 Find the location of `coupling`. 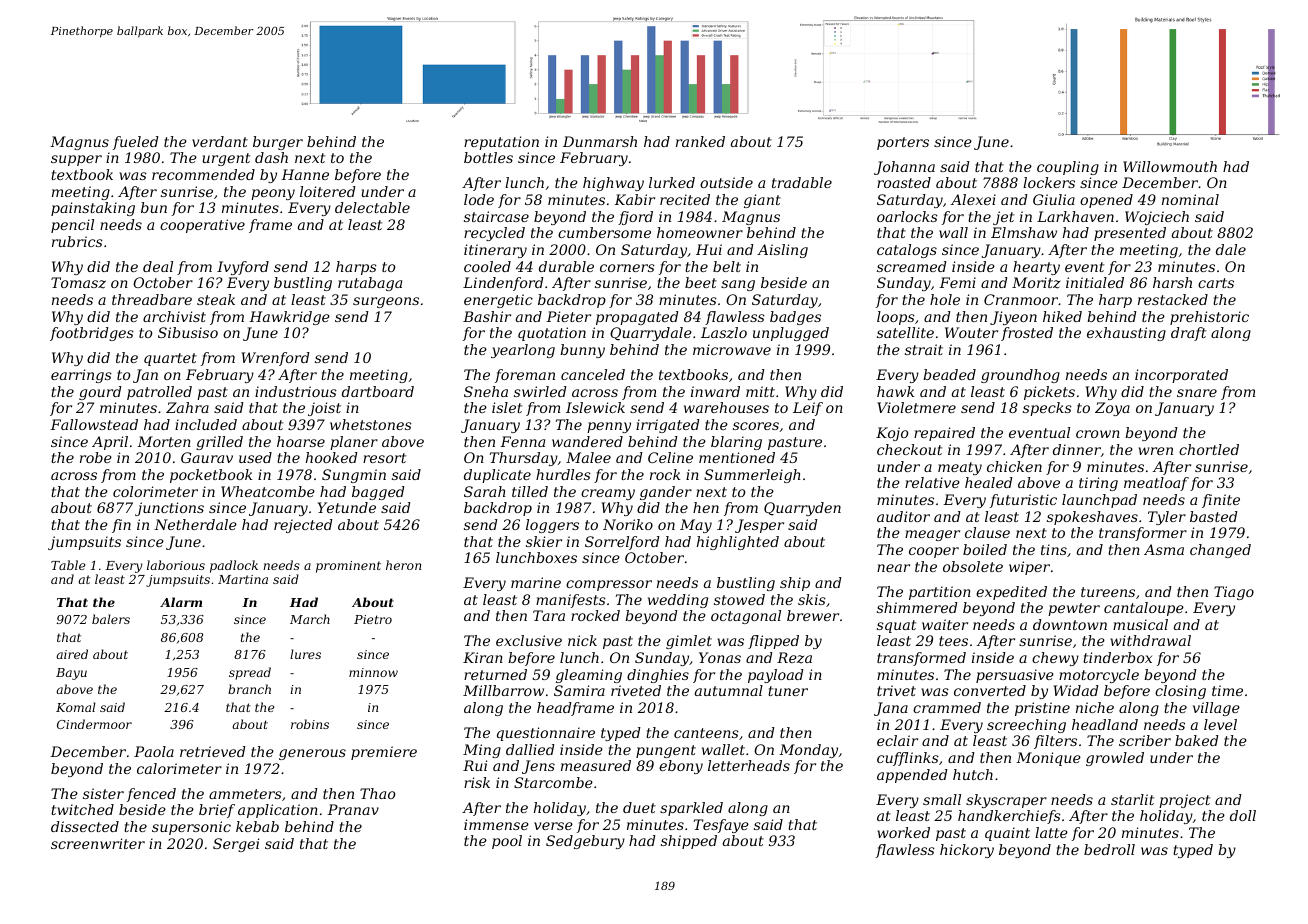

coupling is located at coordinates (1068, 168).
